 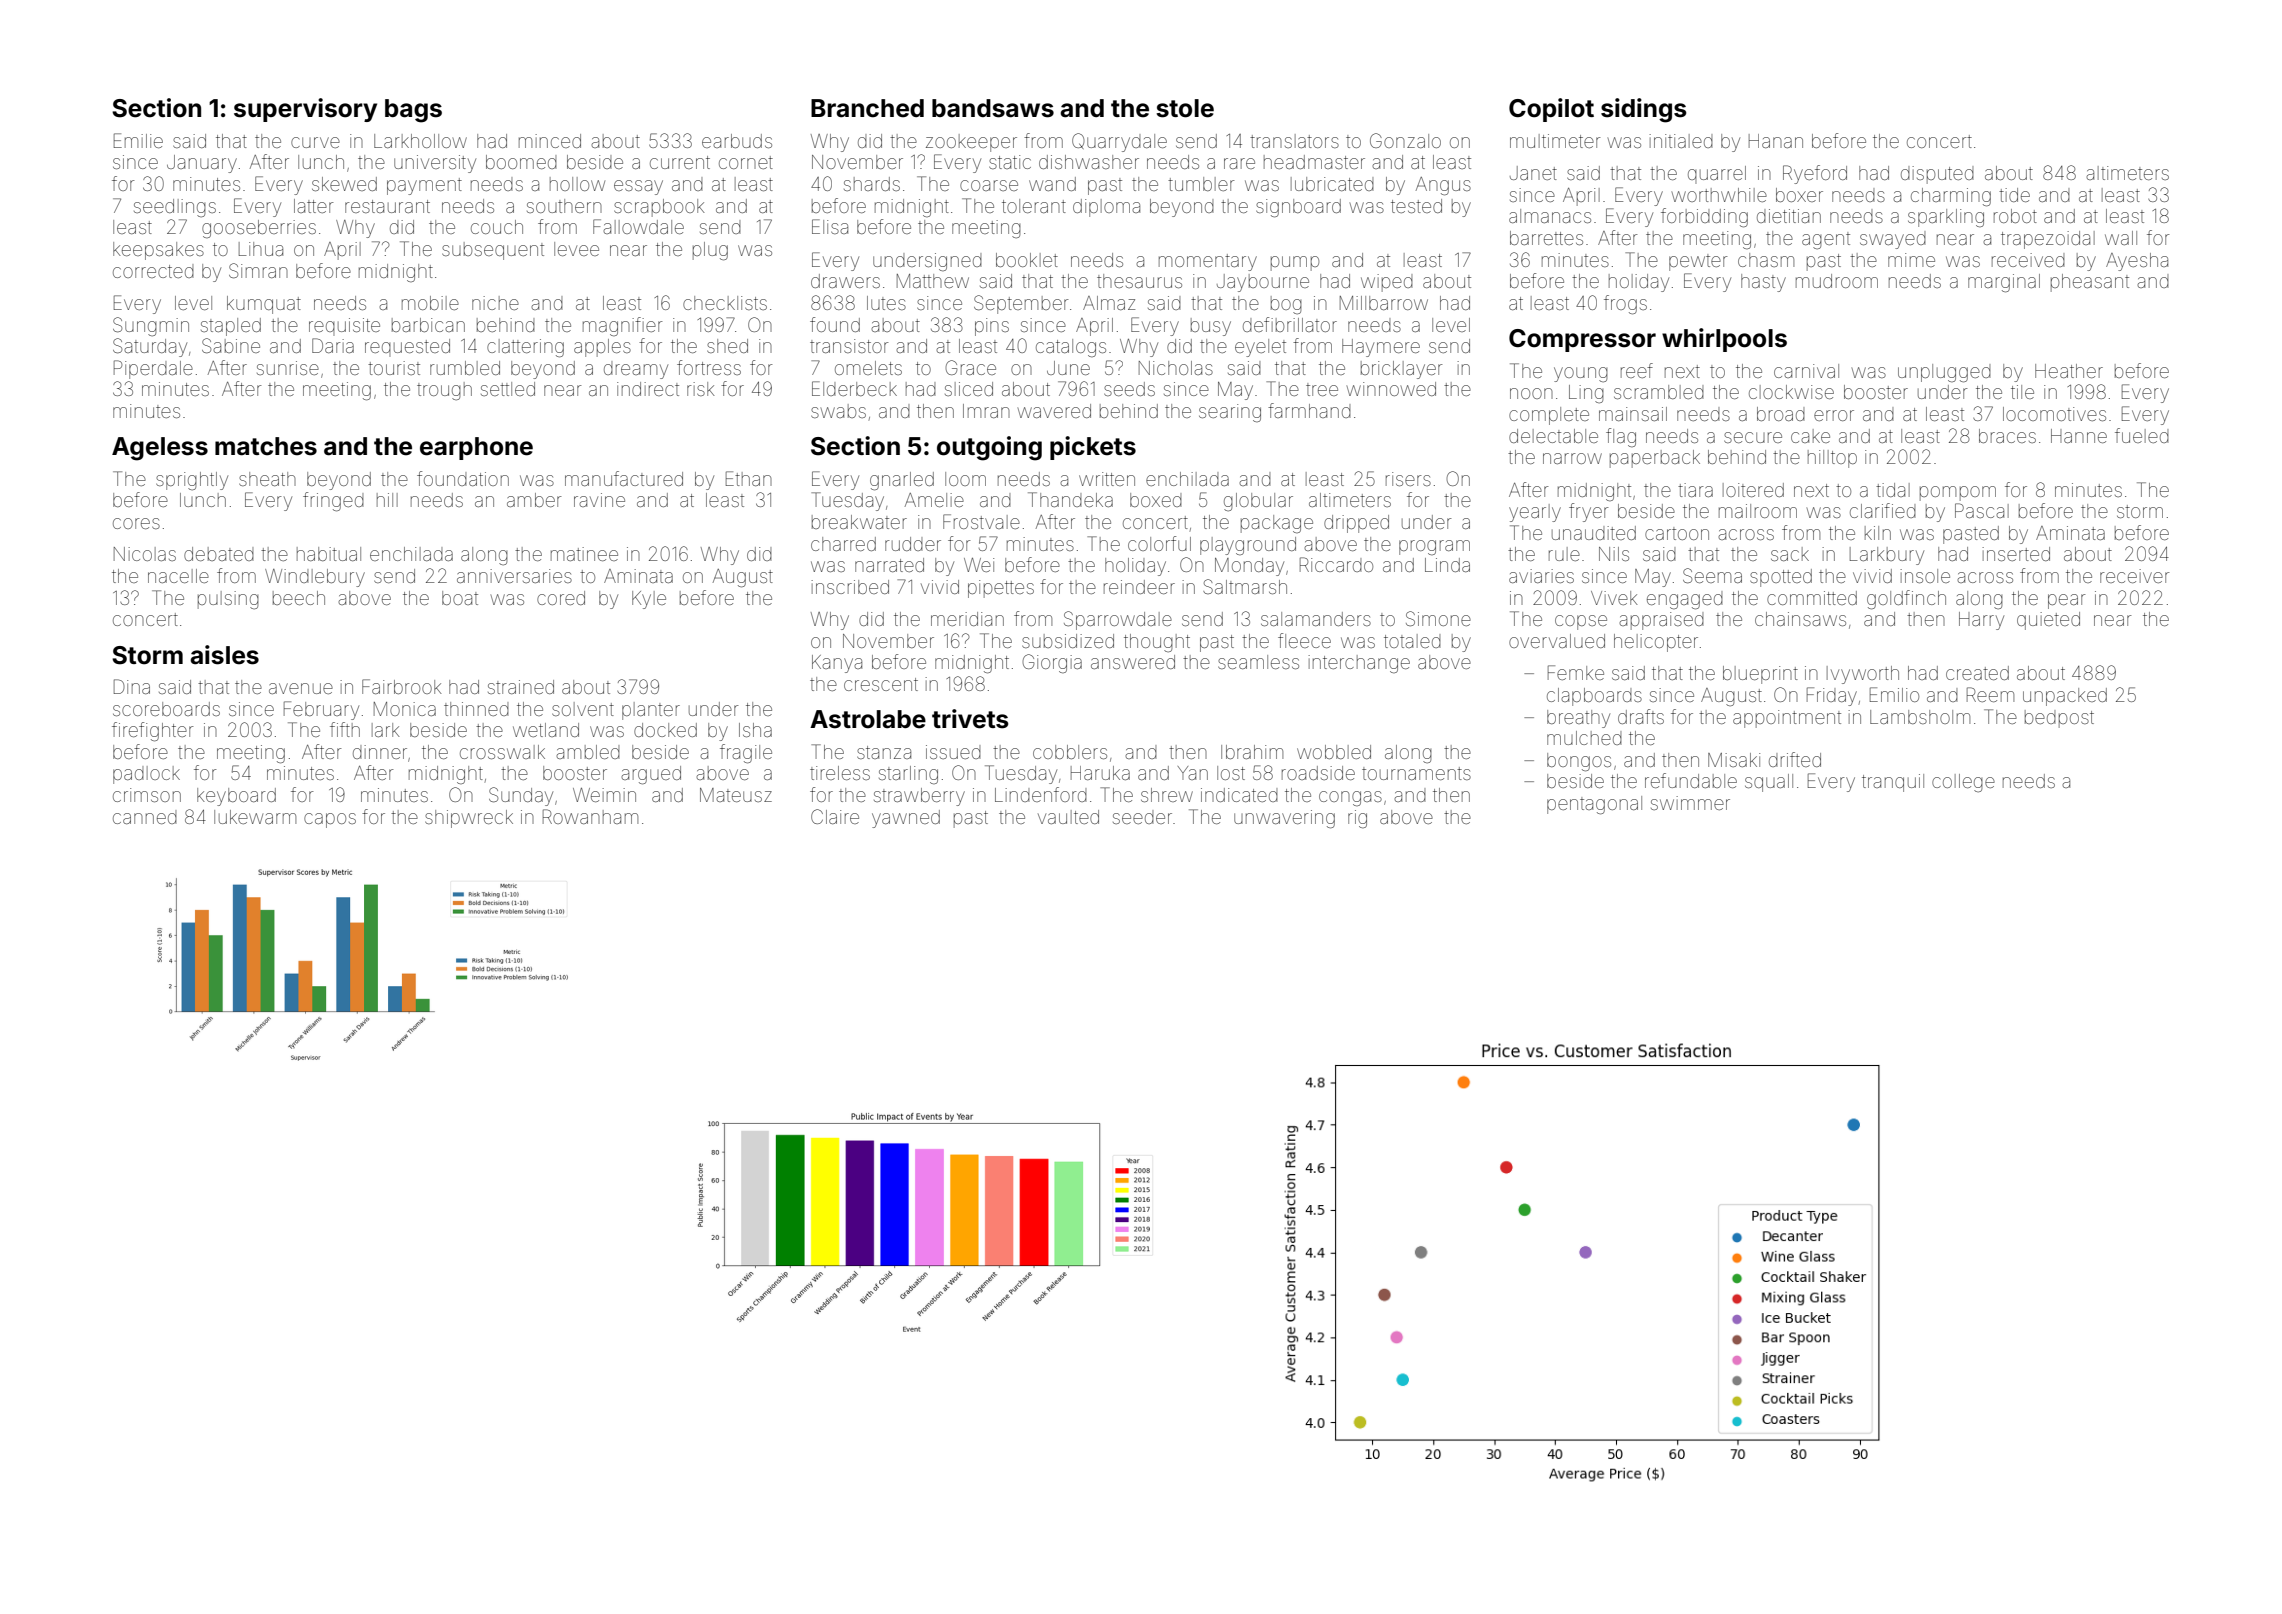 What do you see at coordinates (224, 655) in the screenshot?
I see `aisles` at bounding box center [224, 655].
